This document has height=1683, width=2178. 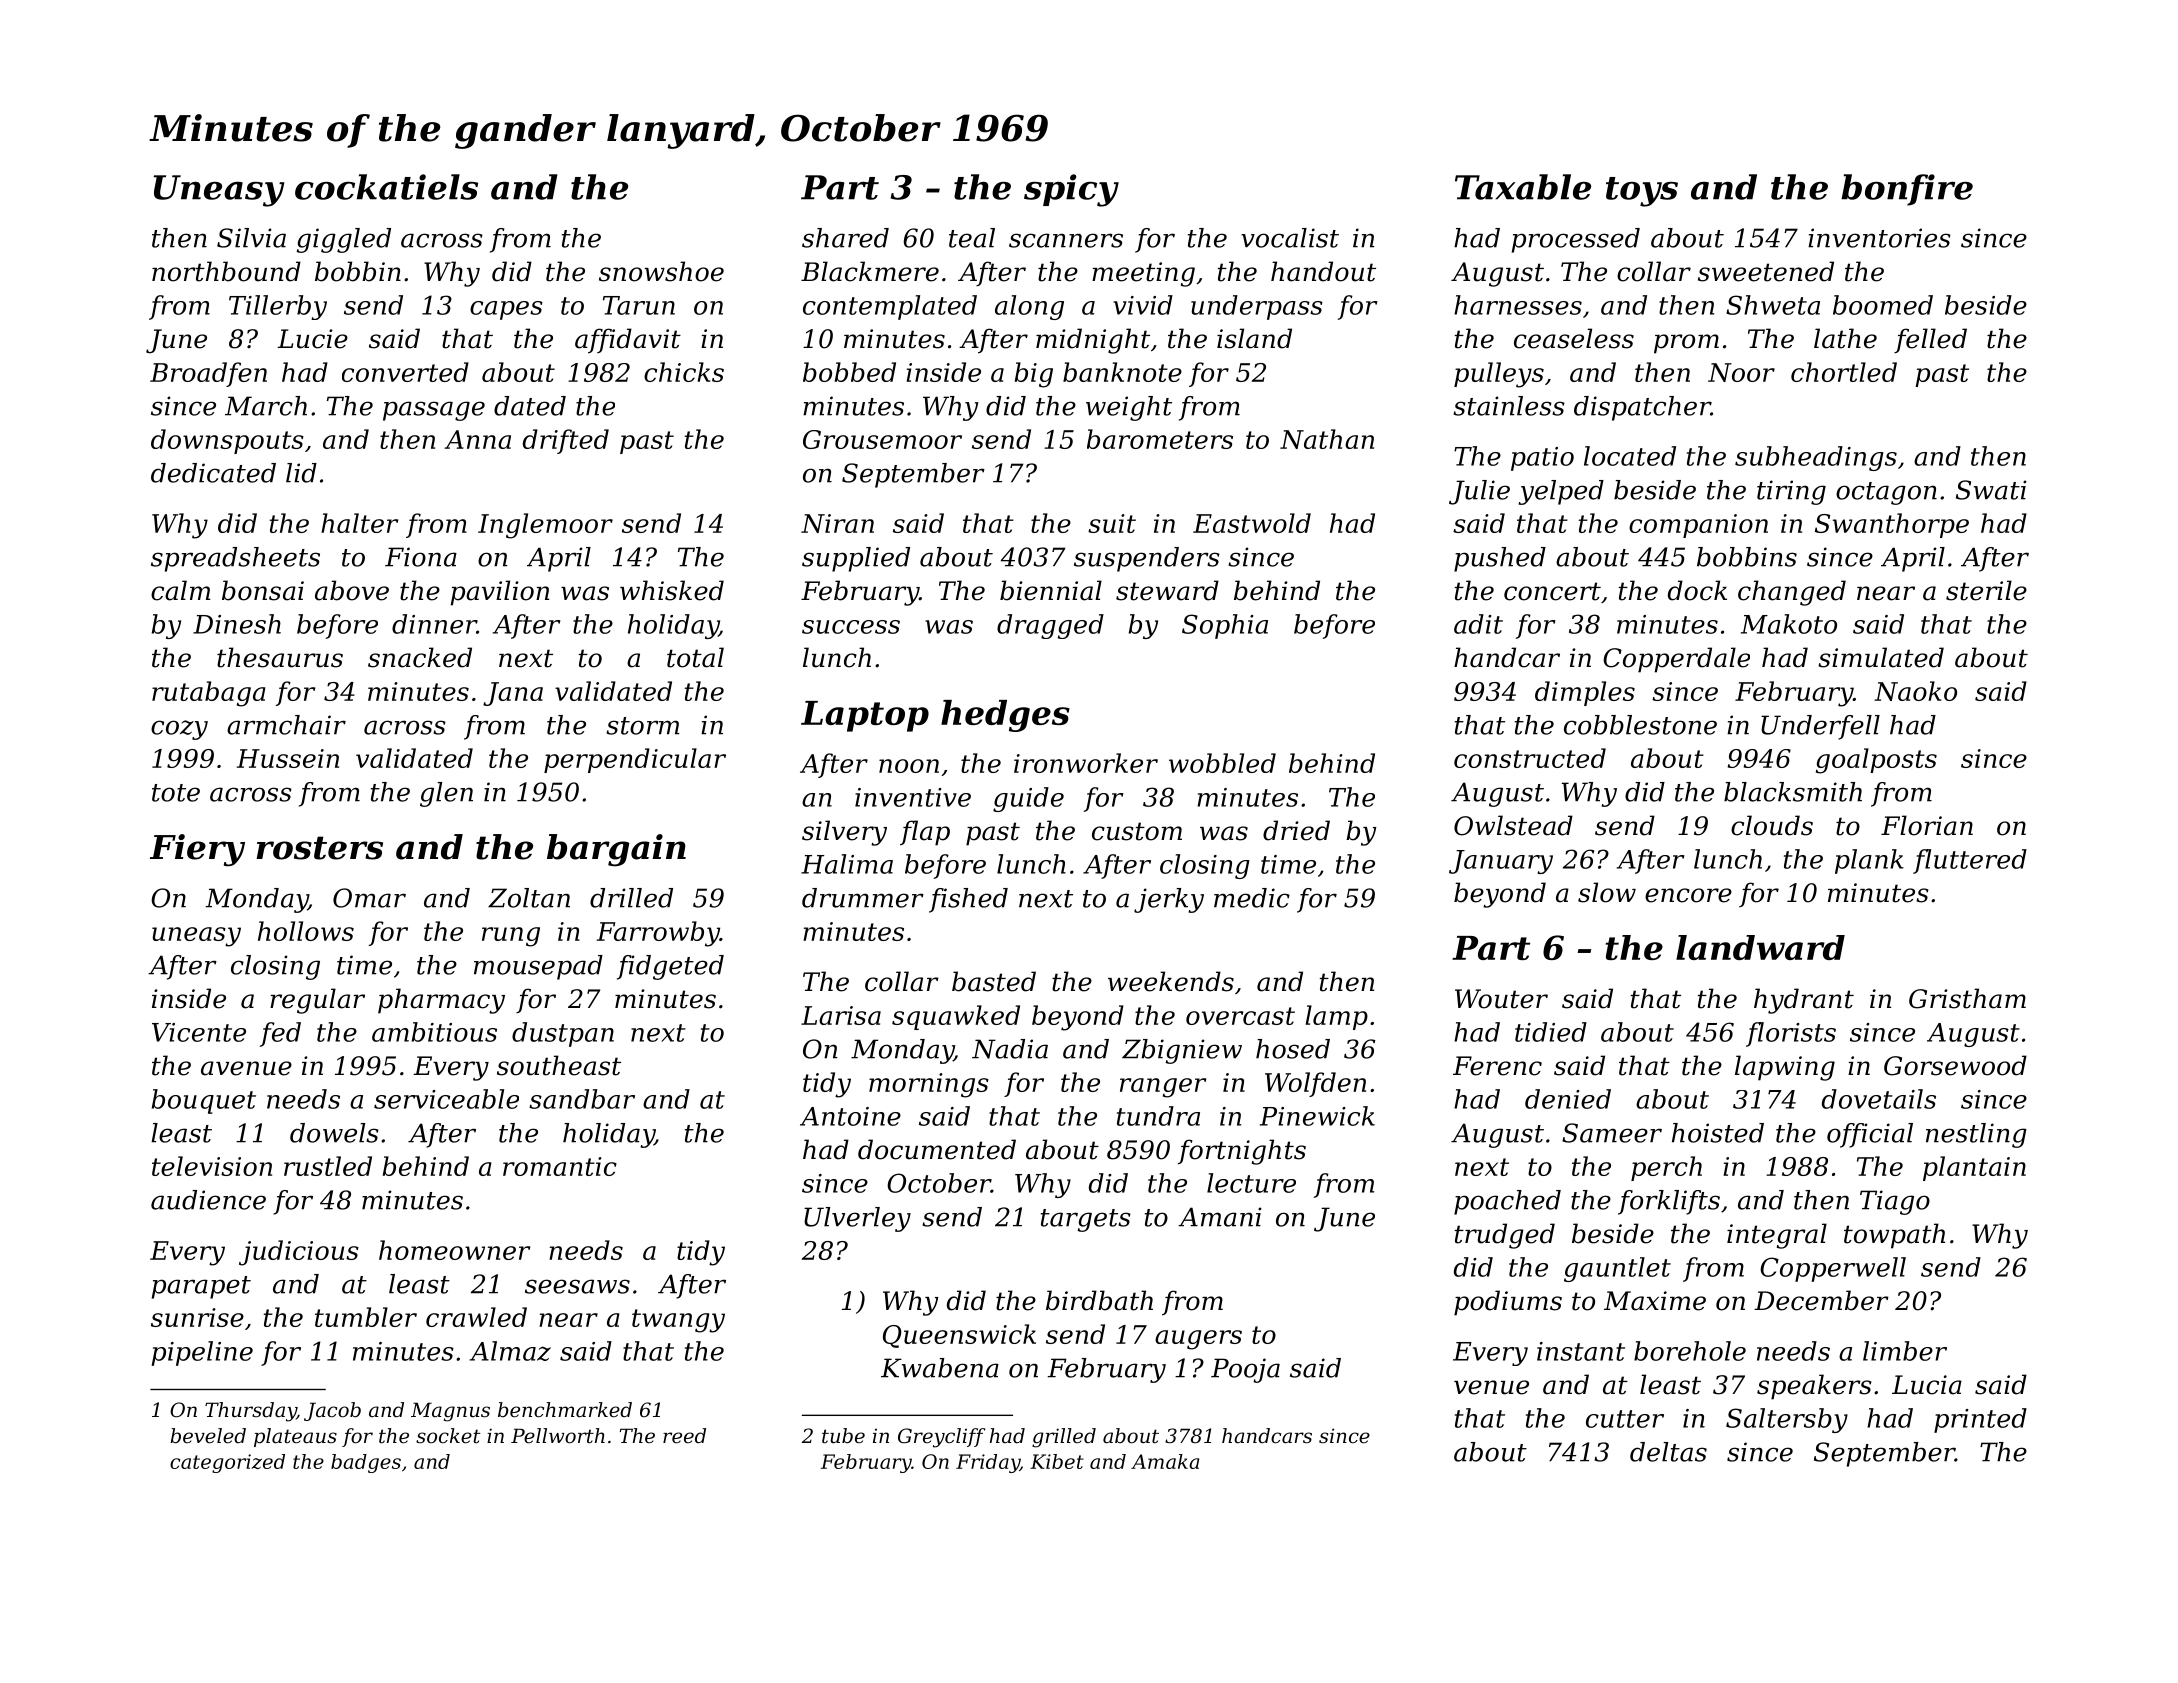 I want to click on targets, so click(x=1086, y=1220).
